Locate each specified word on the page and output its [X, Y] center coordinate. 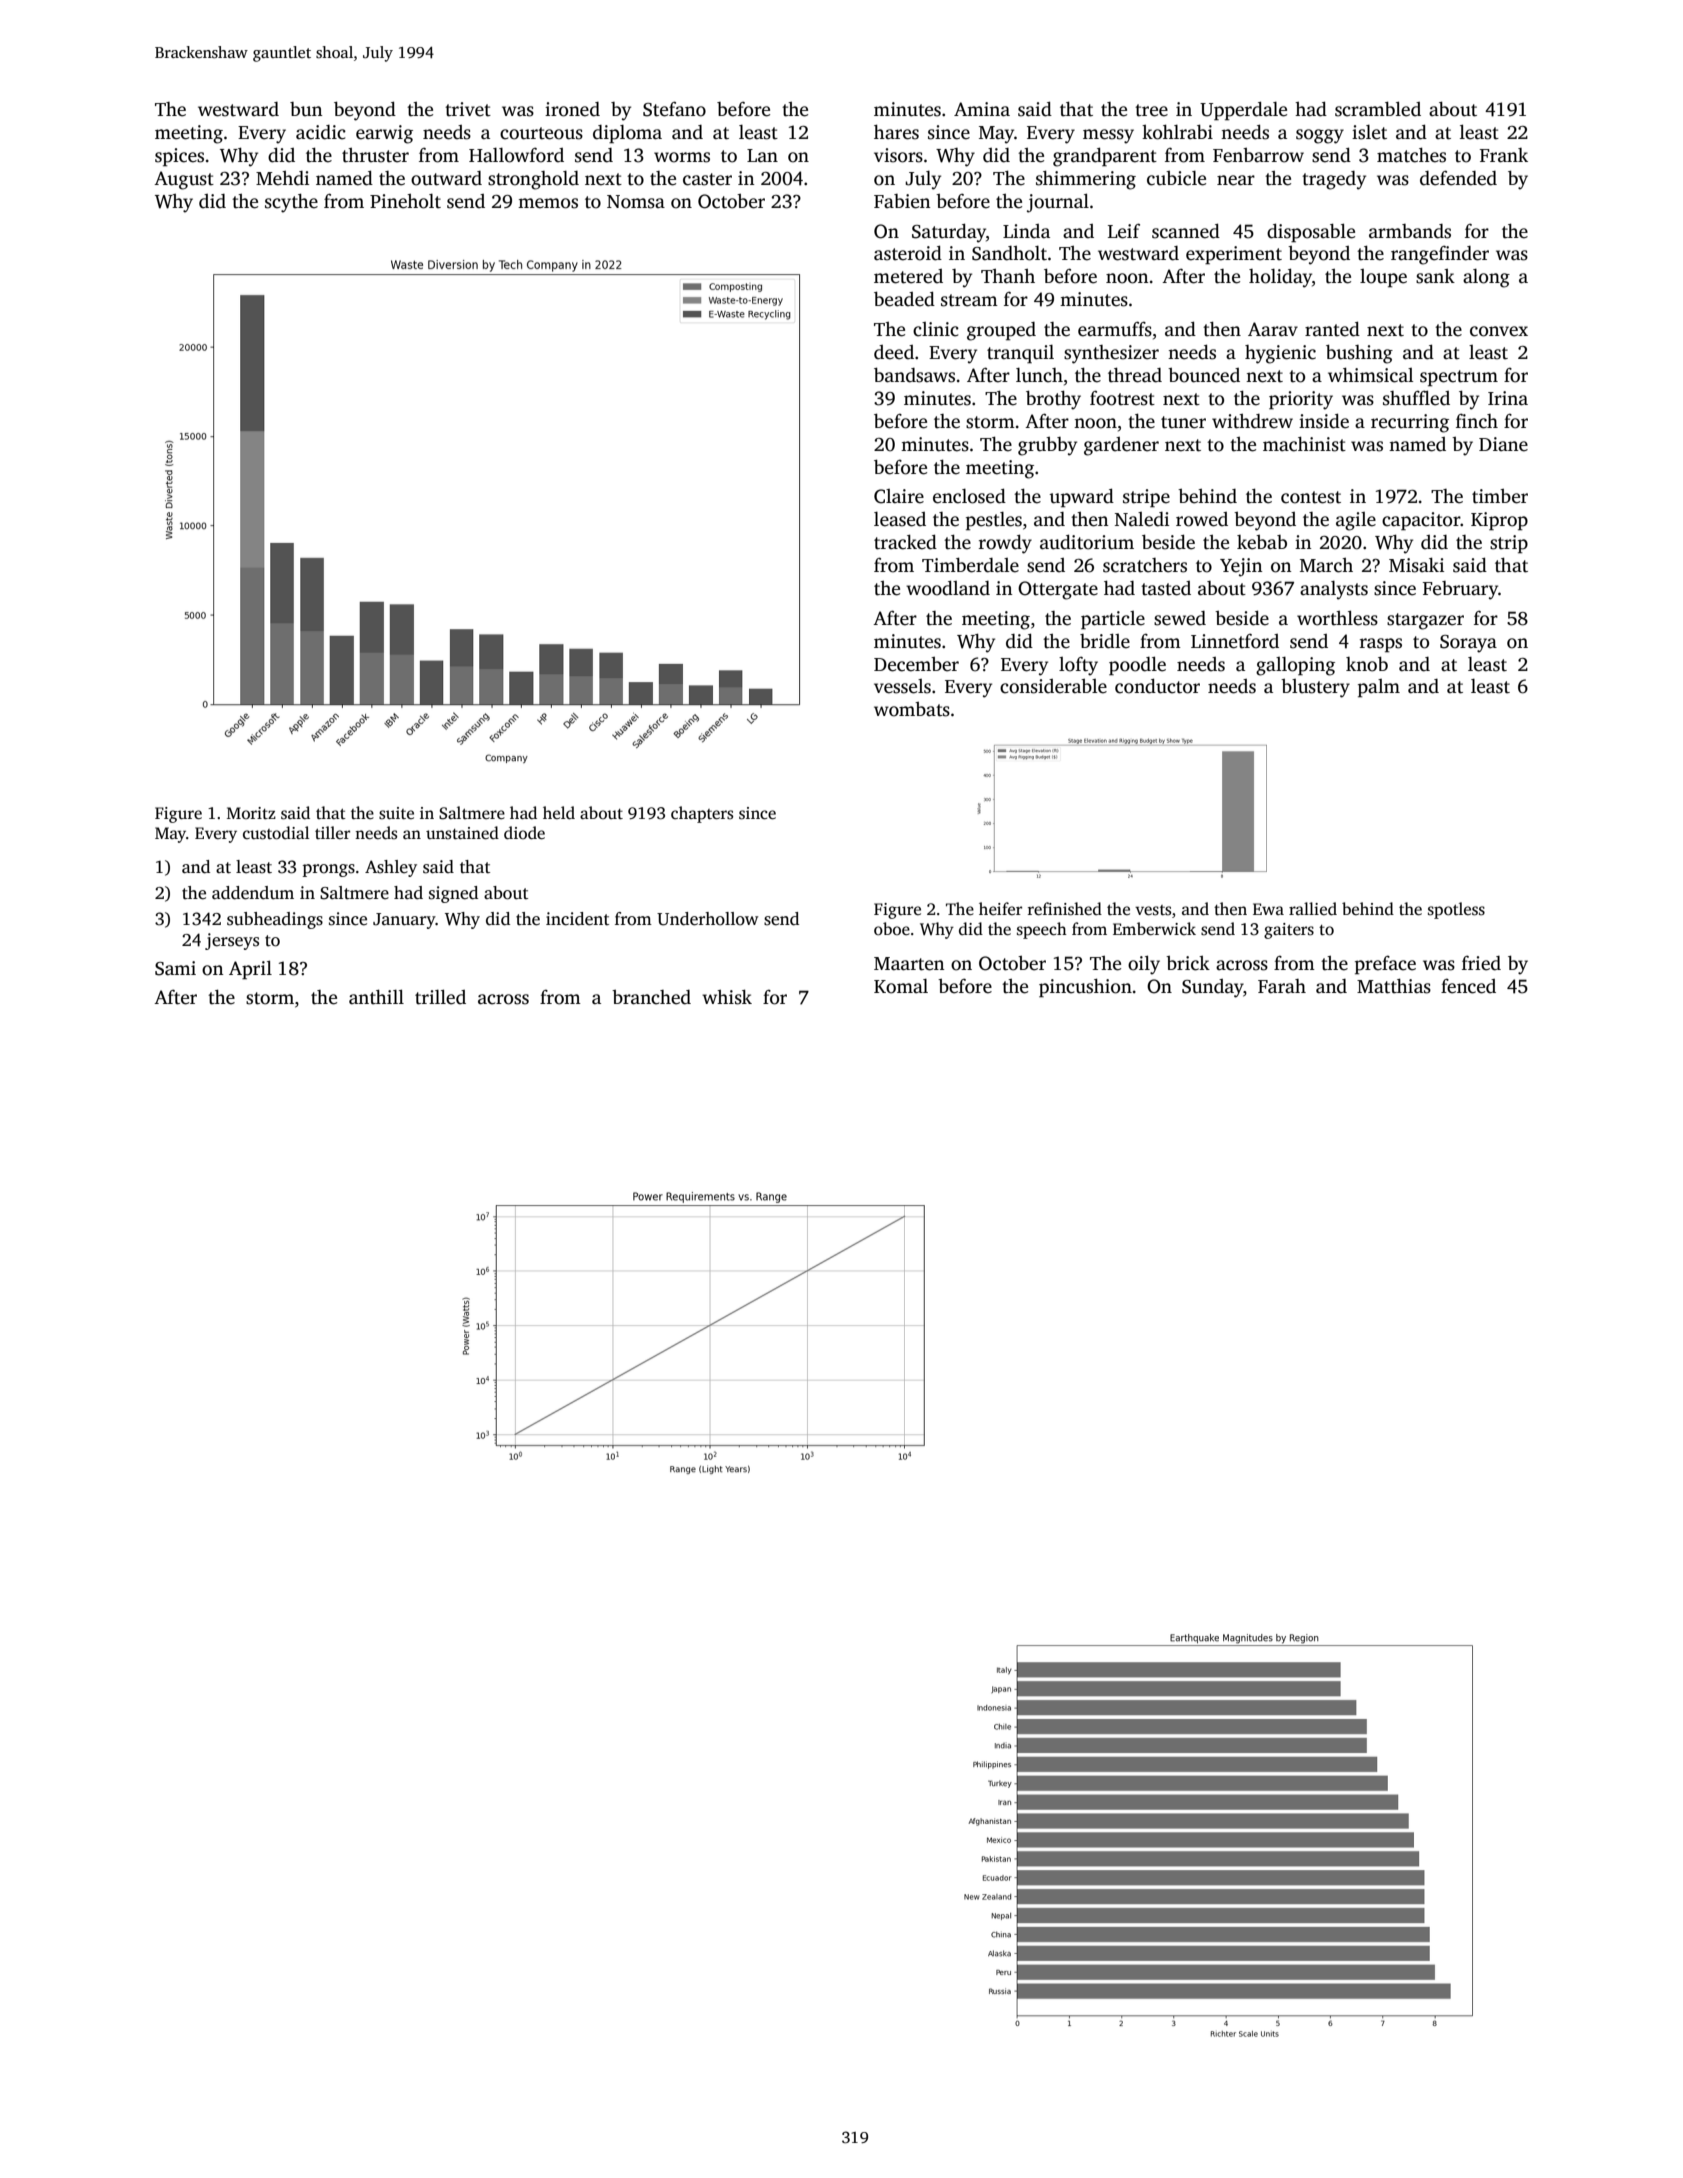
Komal [901, 986]
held [559, 813]
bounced [1204, 375]
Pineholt [405, 201]
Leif [1124, 231]
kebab [1262, 542]
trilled [440, 997]
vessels [902, 686]
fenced [1468, 986]
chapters [702, 814]
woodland [948, 588]
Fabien [902, 201]
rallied [1313, 909]
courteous [541, 133]
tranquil [1020, 354]
